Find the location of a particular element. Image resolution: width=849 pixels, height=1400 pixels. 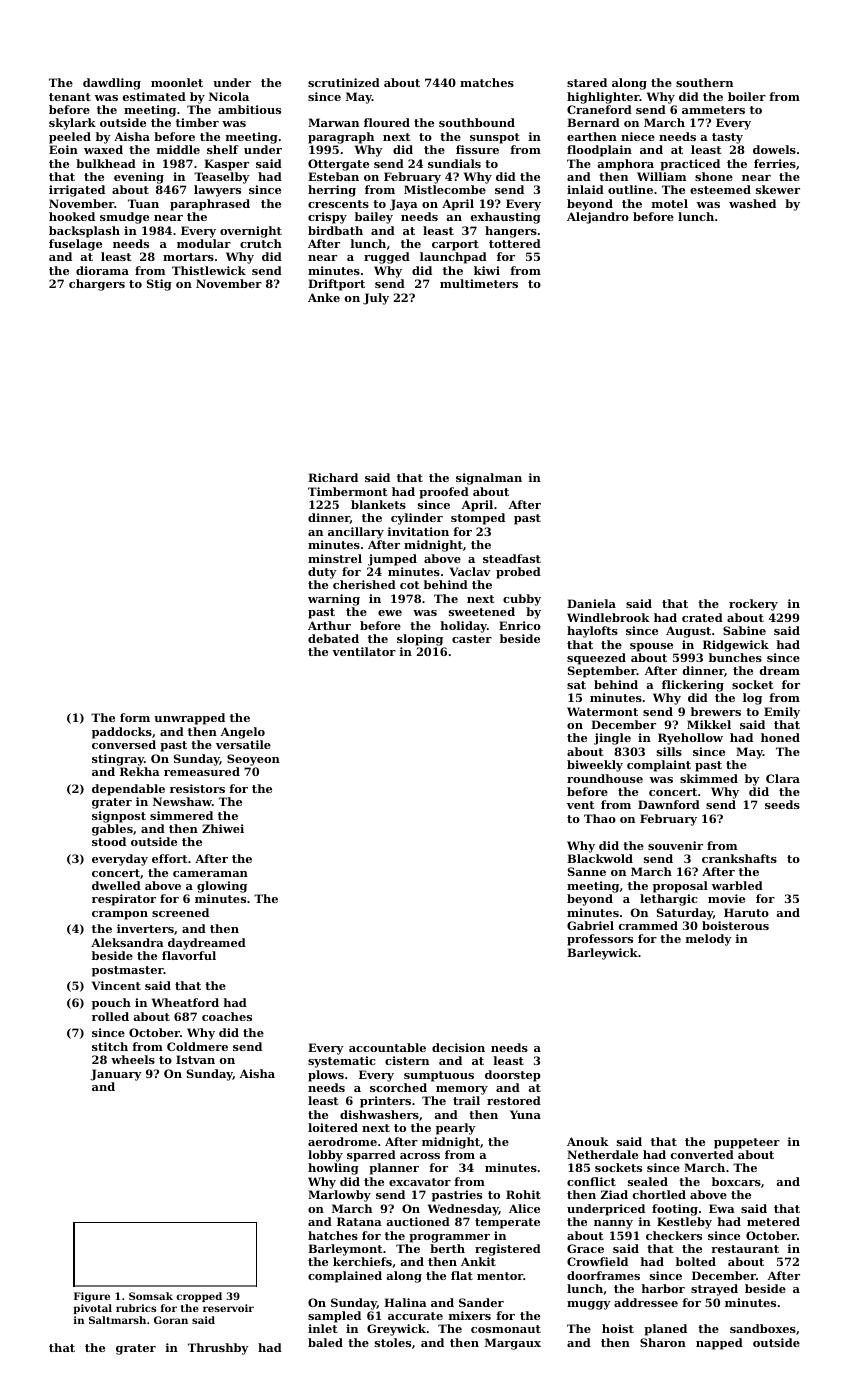

kerchiefs is located at coordinates (362, 1261).
